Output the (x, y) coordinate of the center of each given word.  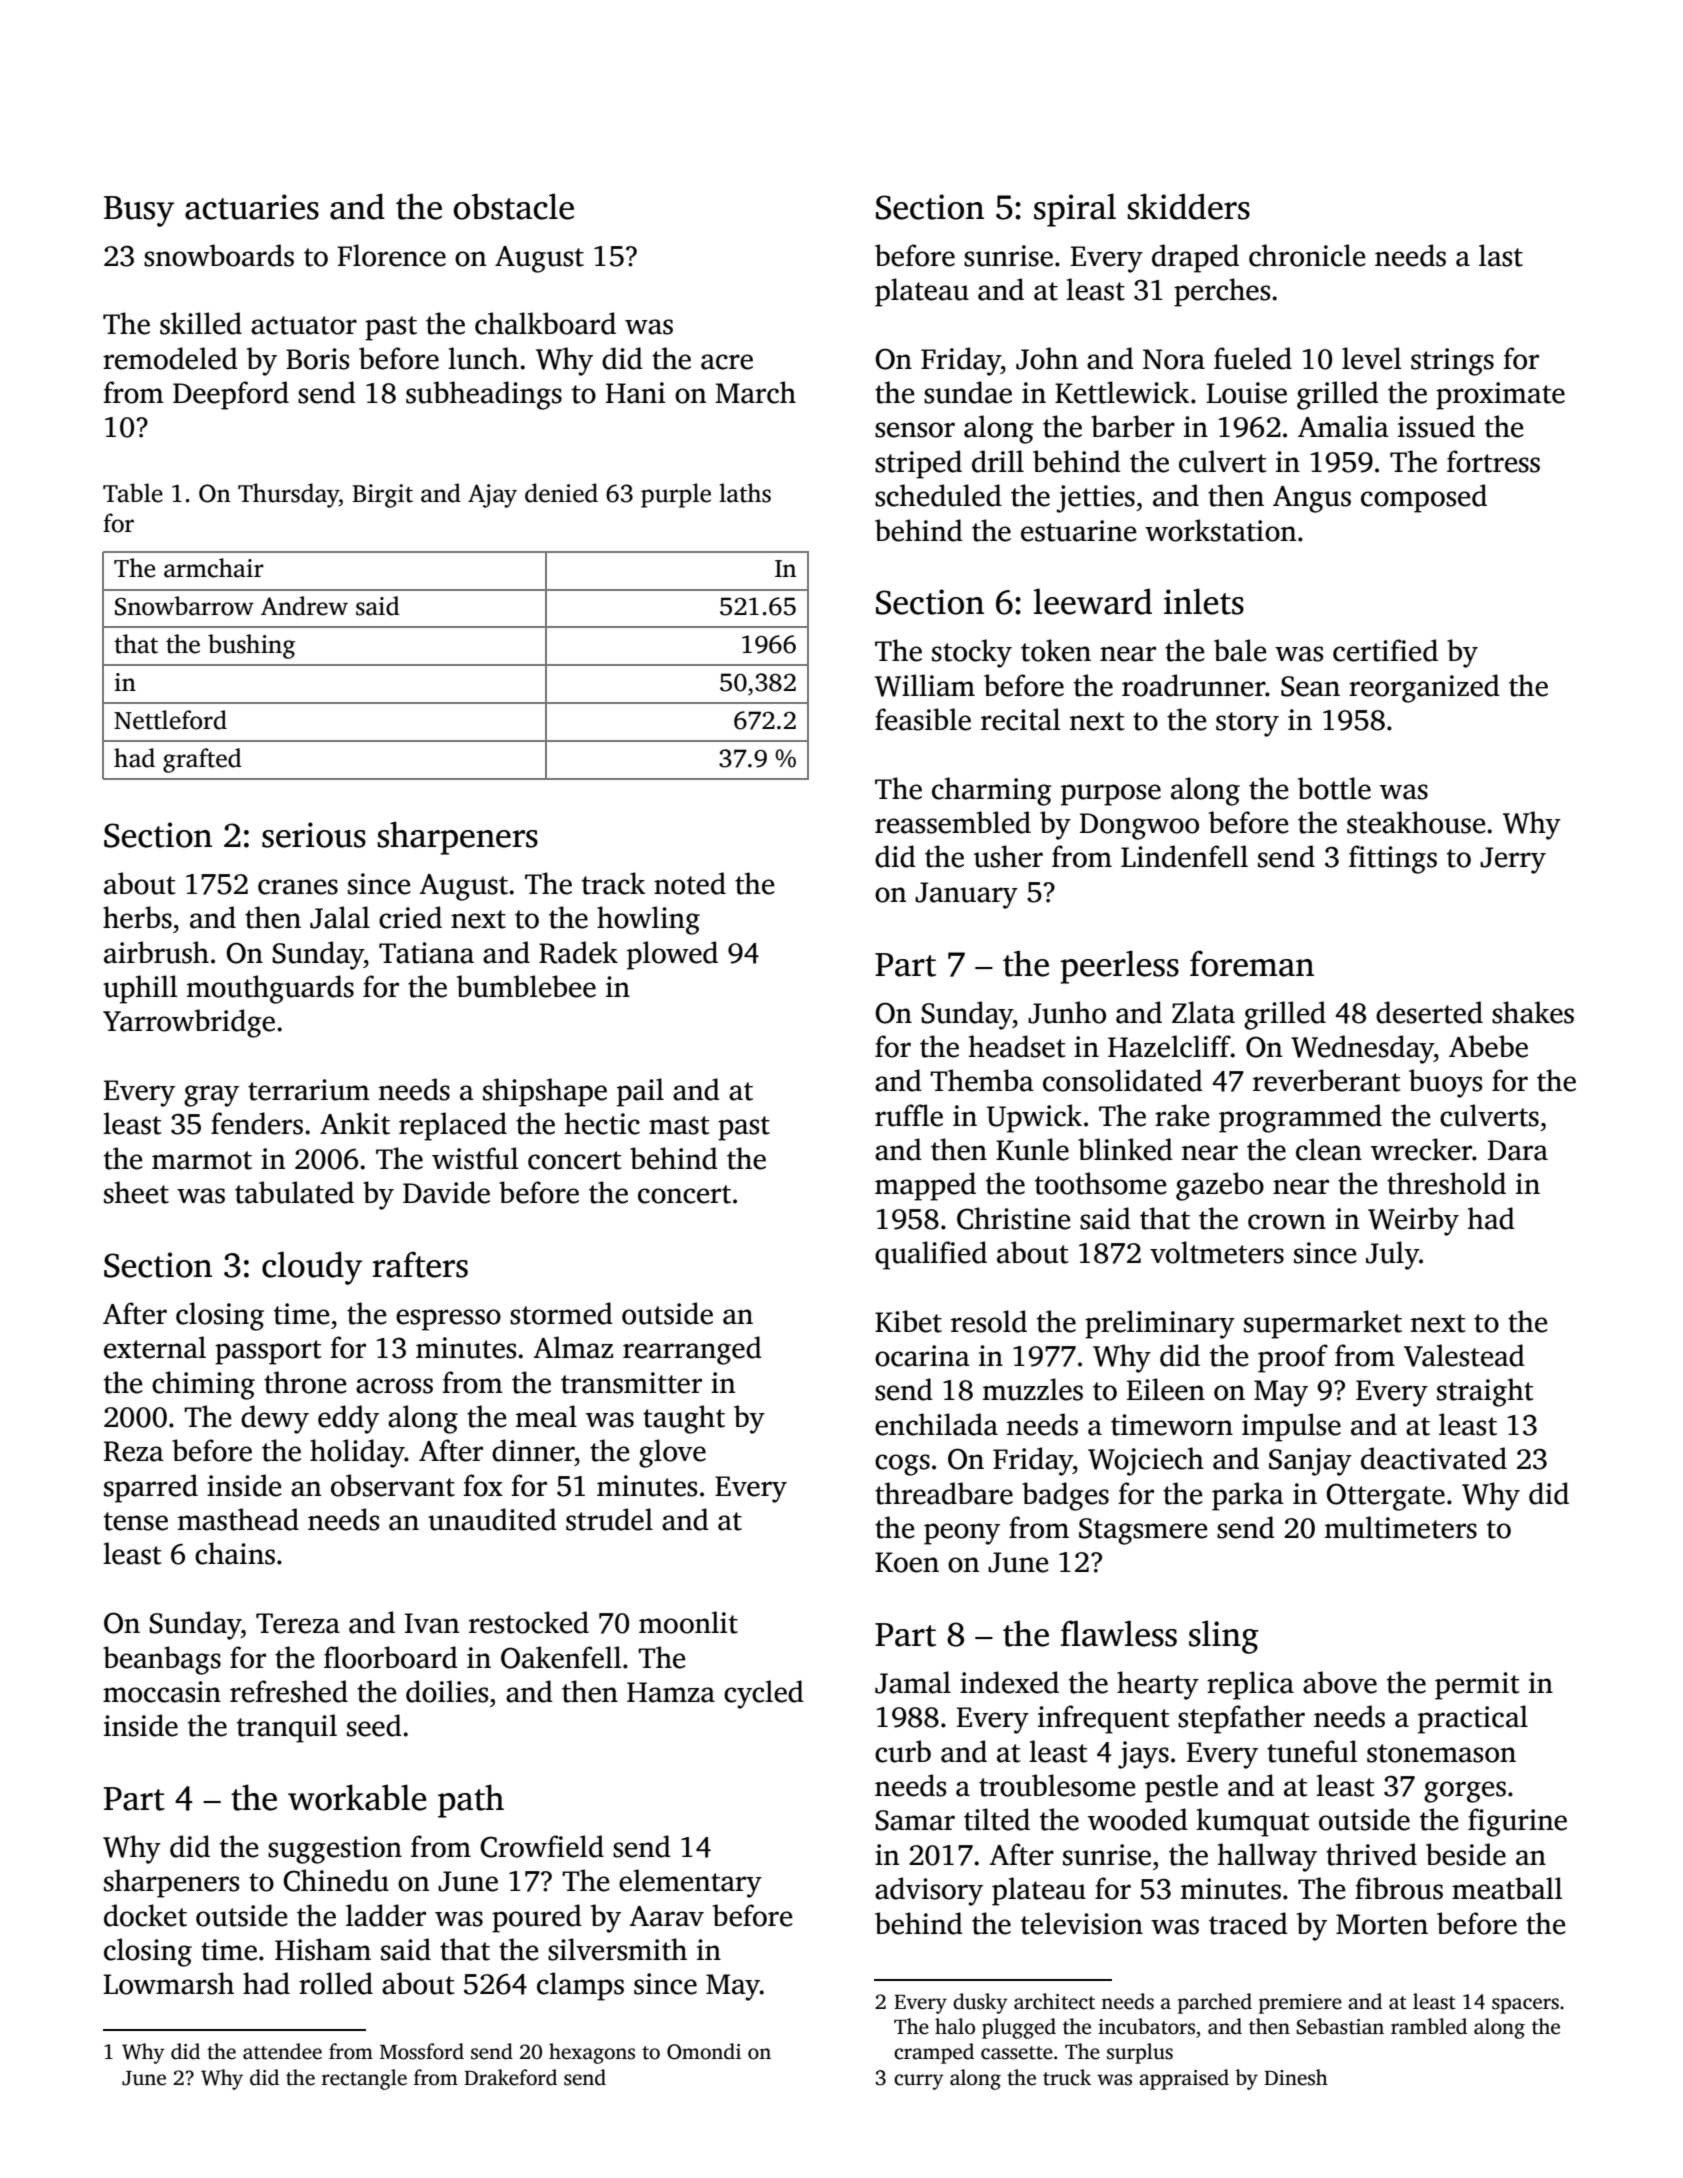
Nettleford (170, 720)
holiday (357, 1453)
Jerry (1513, 860)
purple (676, 495)
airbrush (156, 952)
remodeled (170, 358)
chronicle (1307, 255)
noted (690, 883)
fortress (1493, 461)
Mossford (422, 2051)
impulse (1291, 1427)
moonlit (688, 1622)
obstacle (514, 206)
